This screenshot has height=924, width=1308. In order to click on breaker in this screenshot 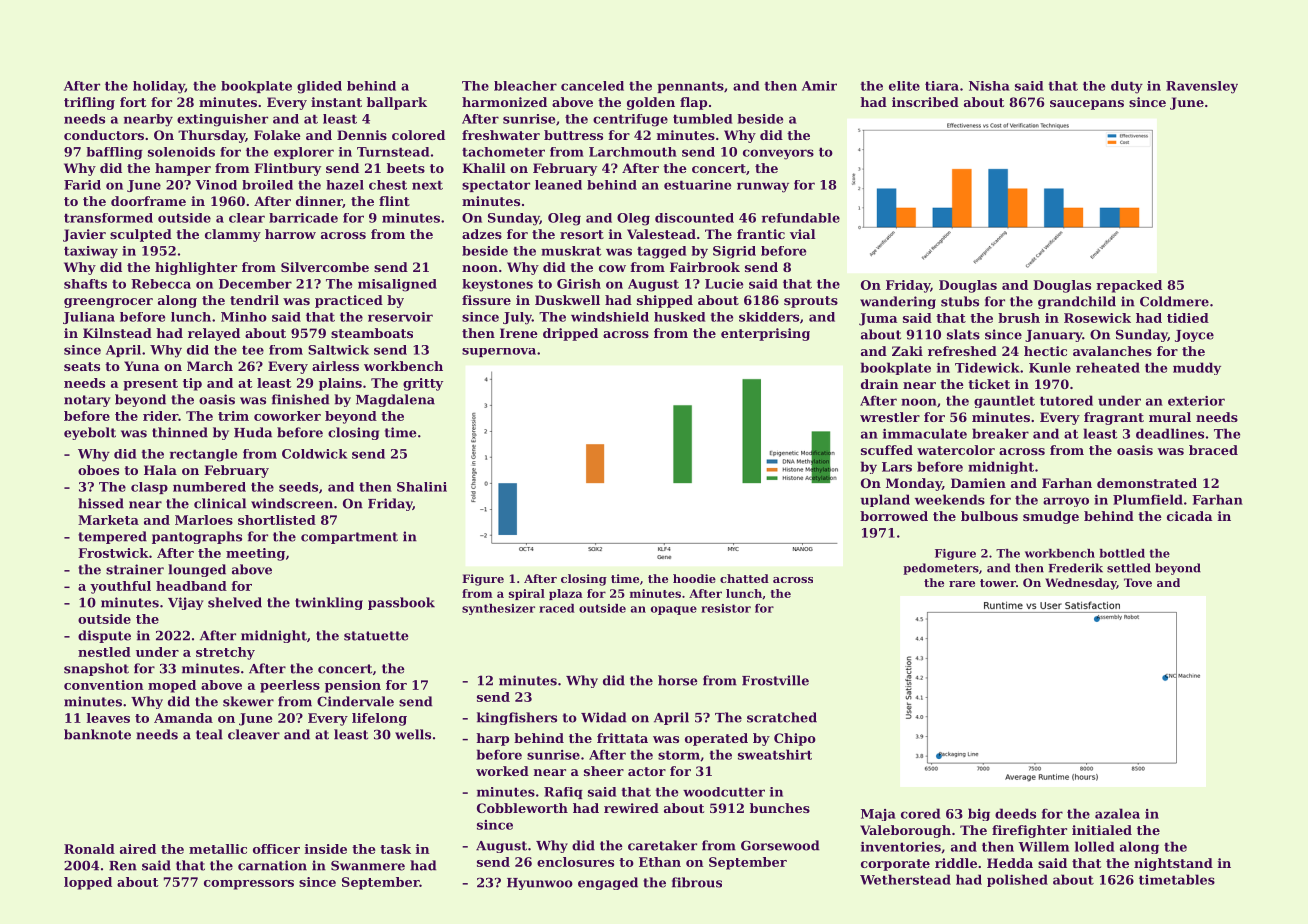, I will do `click(1000, 433)`.
